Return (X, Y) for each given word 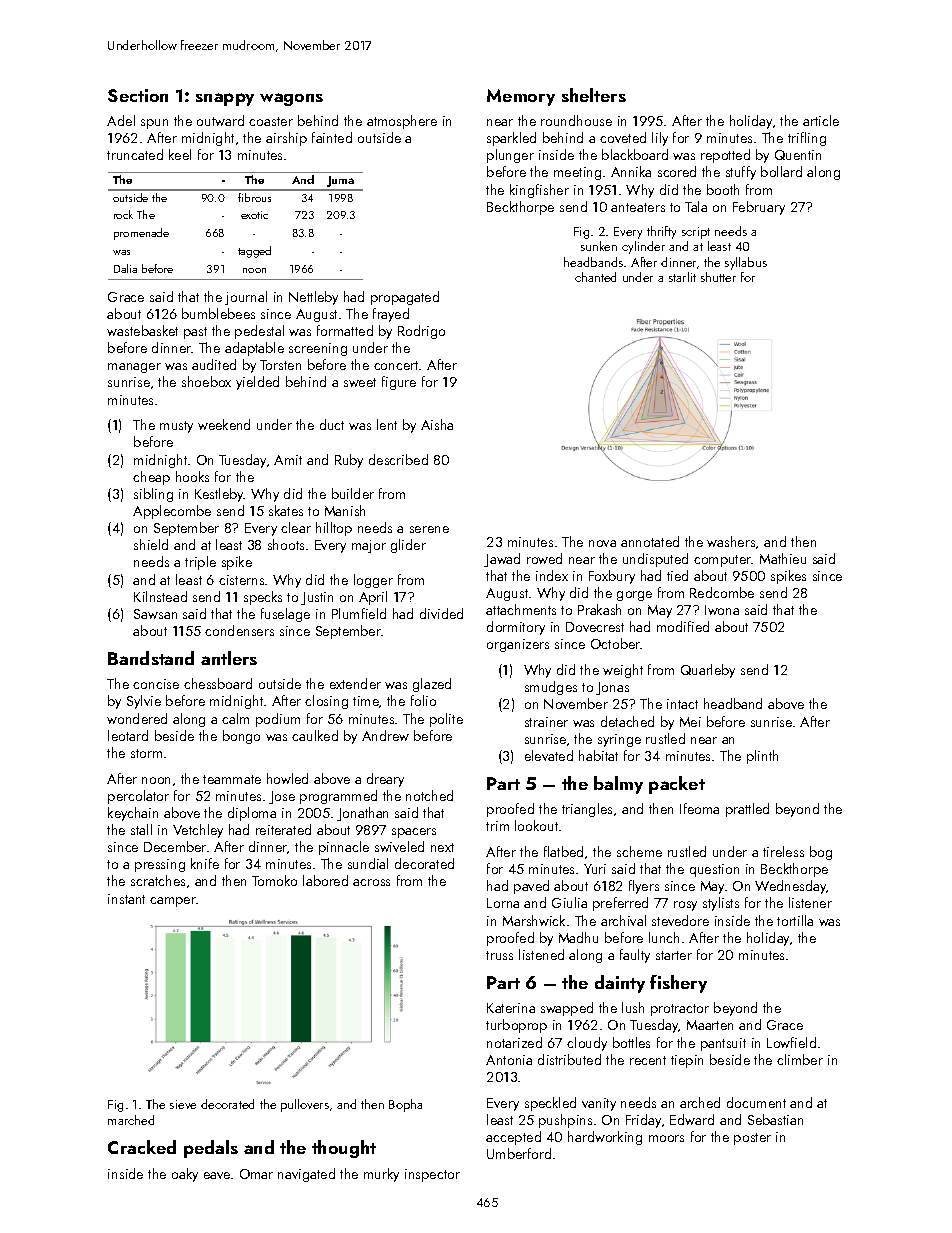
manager (134, 368)
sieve (183, 1104)
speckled (550, 1104)
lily (660, 139)
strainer (546, 722)
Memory (521, 97)
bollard (781, 171)
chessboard (218, 683)
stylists (721, 904)
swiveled (399, 846)
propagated (405, 298)
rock (123, 214)
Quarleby (708, 671)
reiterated (283, 829)
